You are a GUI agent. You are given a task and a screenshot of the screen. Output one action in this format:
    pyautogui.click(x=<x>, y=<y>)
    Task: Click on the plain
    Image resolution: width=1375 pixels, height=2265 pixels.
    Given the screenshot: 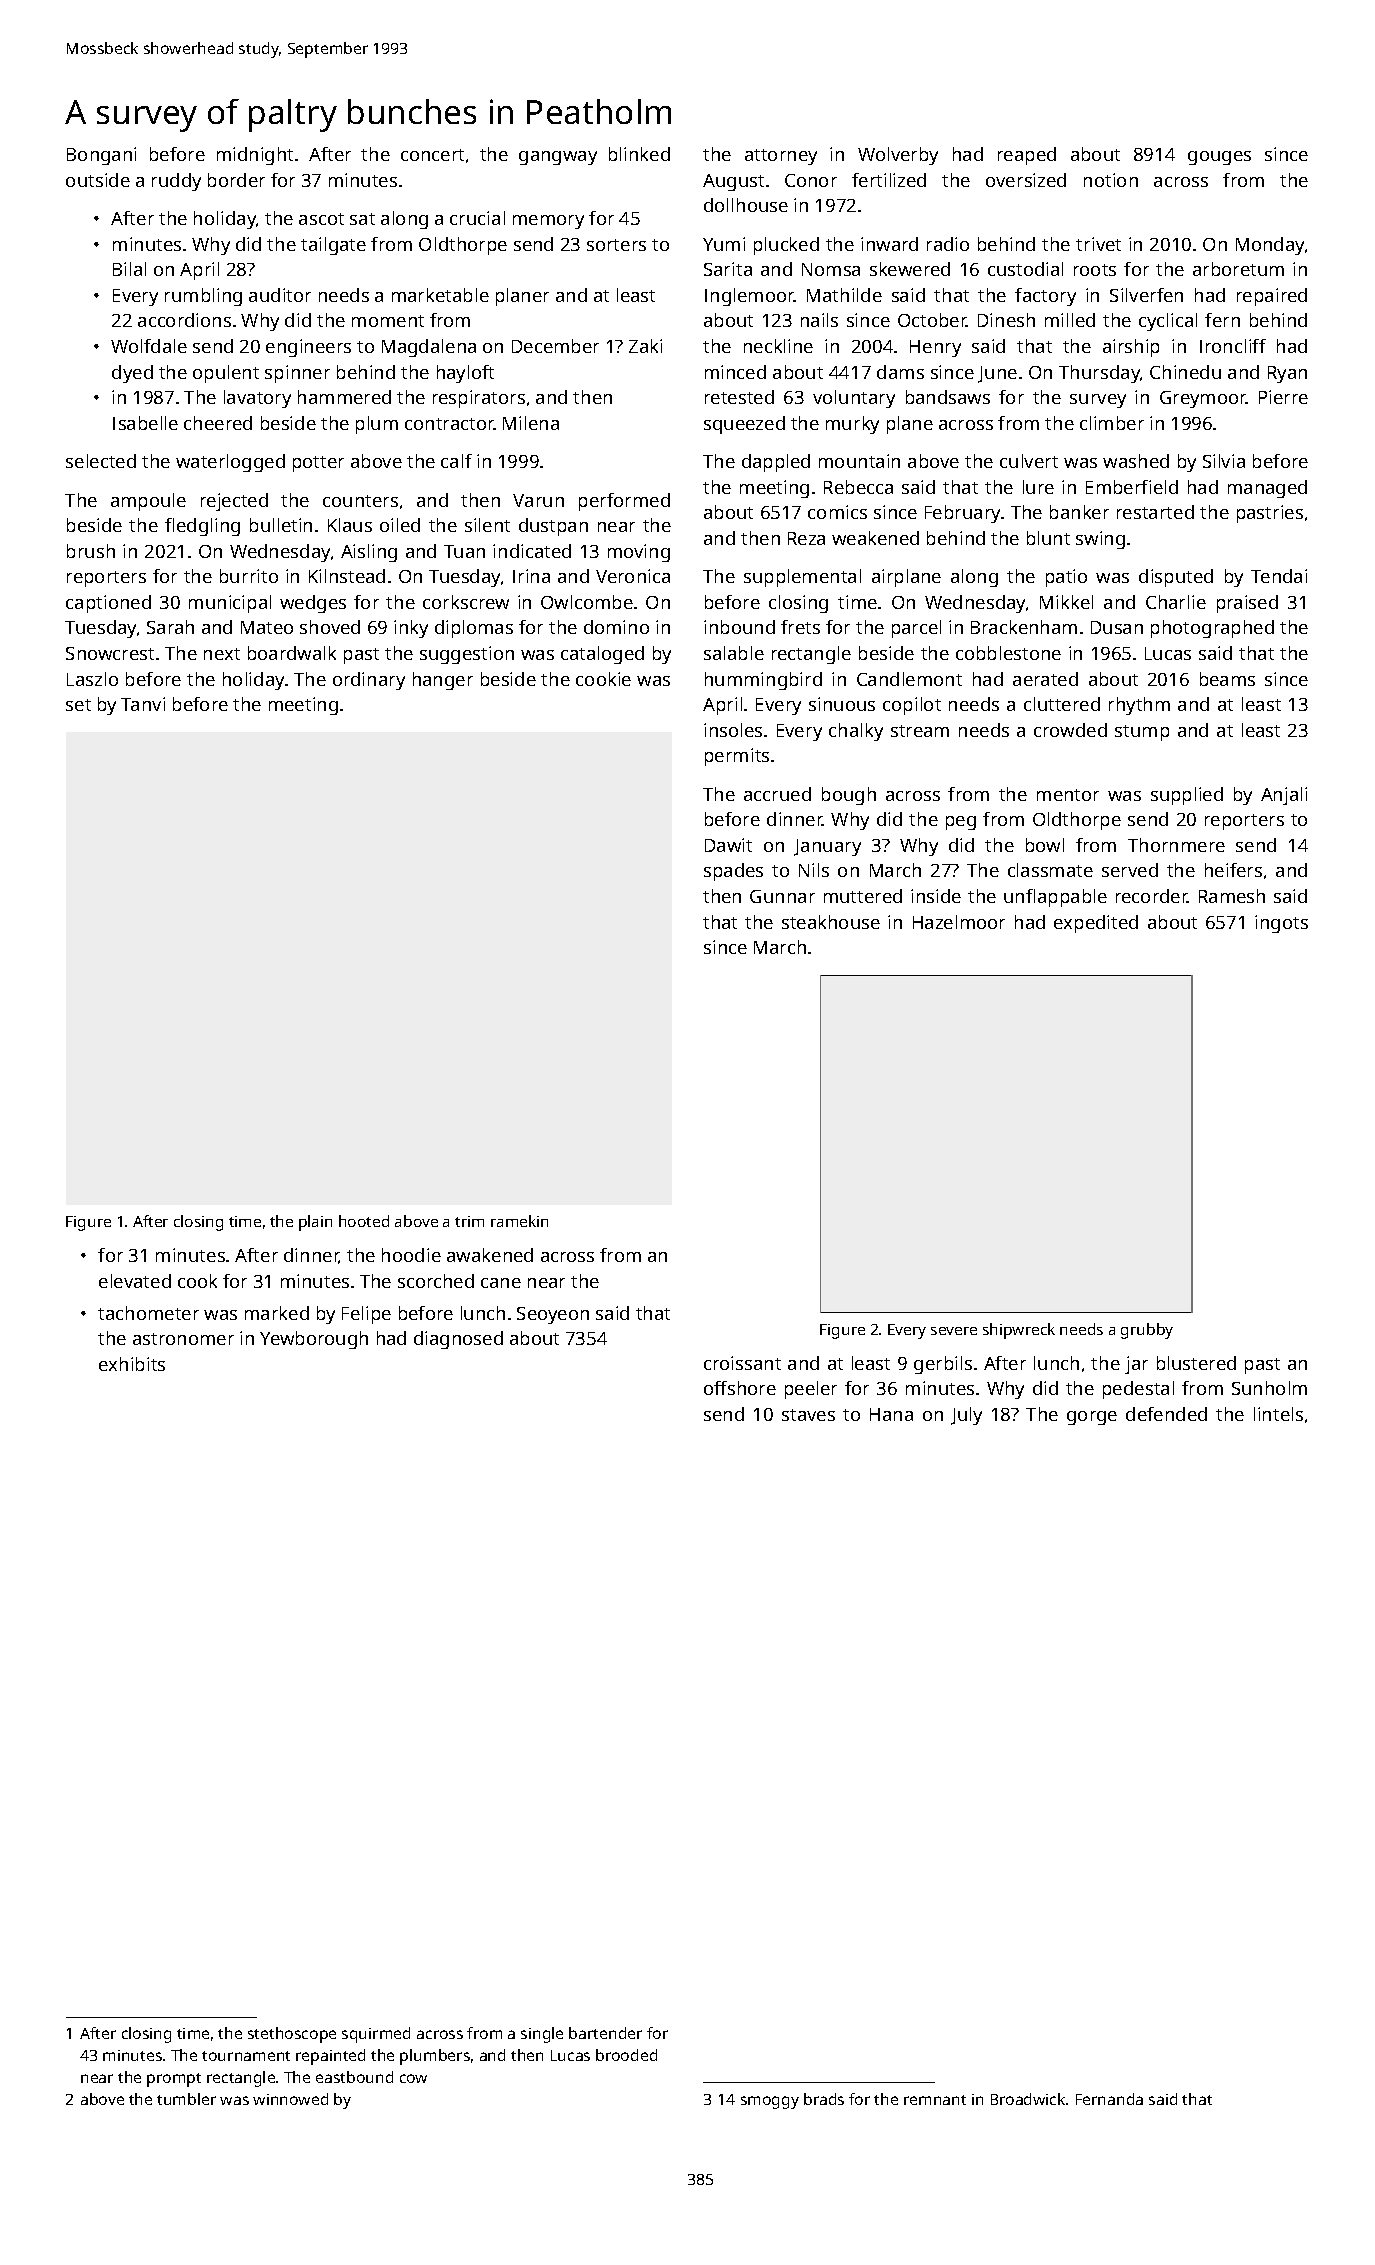 What is the action you would take?
    pyautogui.click(x=315, y=1223)
